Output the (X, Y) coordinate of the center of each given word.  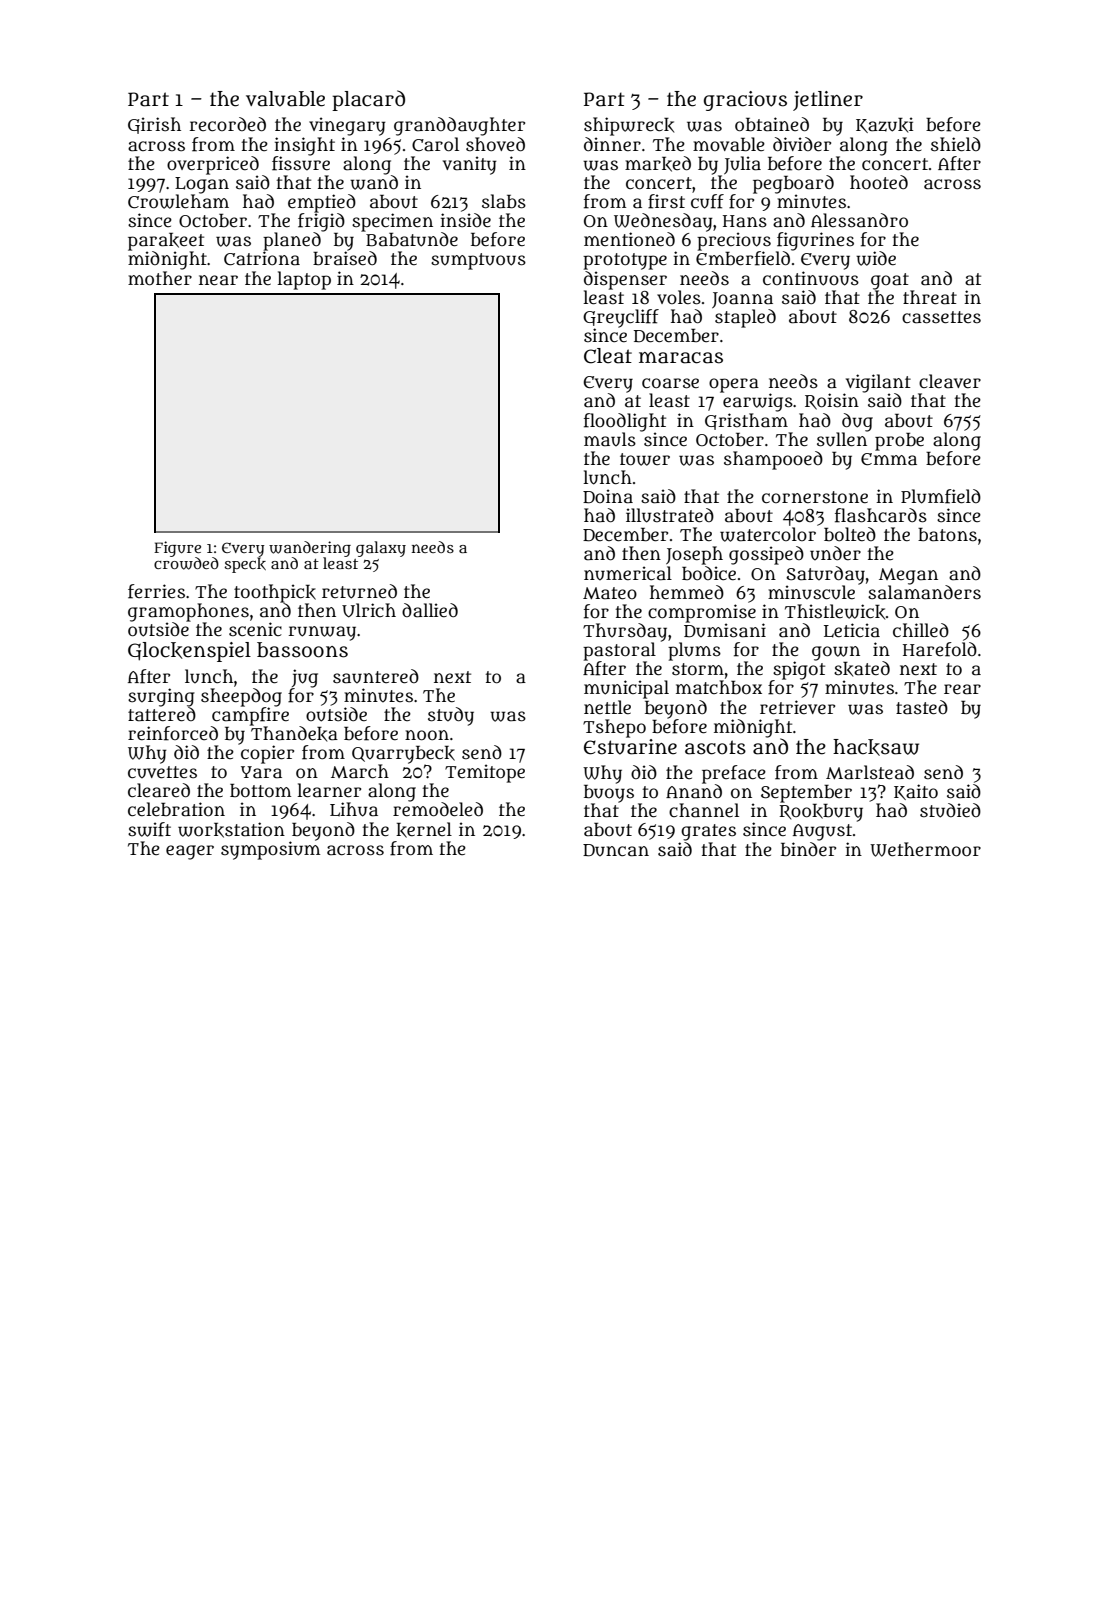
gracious (745, 101)
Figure (177, 549)
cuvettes (162, 772)
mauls (610, 439)
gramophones (188, 612)
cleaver (950, 381)
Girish (154, 125)
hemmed (687, 592)
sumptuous (478, 261)
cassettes (941, 317)
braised (345, 258)
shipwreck (629, 126)
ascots (715, 747)
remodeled (438, 809)
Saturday (825, 575)
